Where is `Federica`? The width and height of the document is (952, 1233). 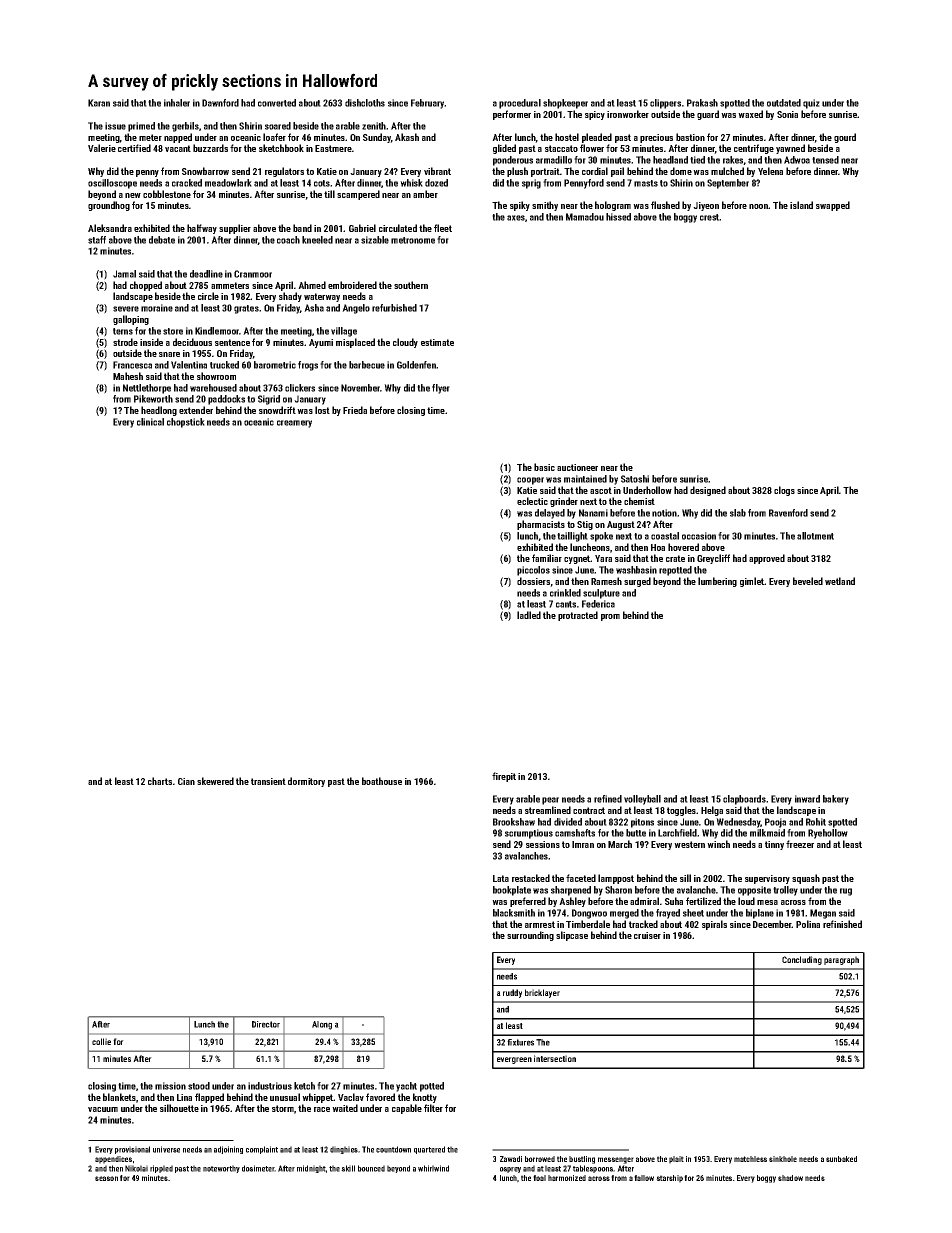 Federica is located at coordinates (598, 604).
